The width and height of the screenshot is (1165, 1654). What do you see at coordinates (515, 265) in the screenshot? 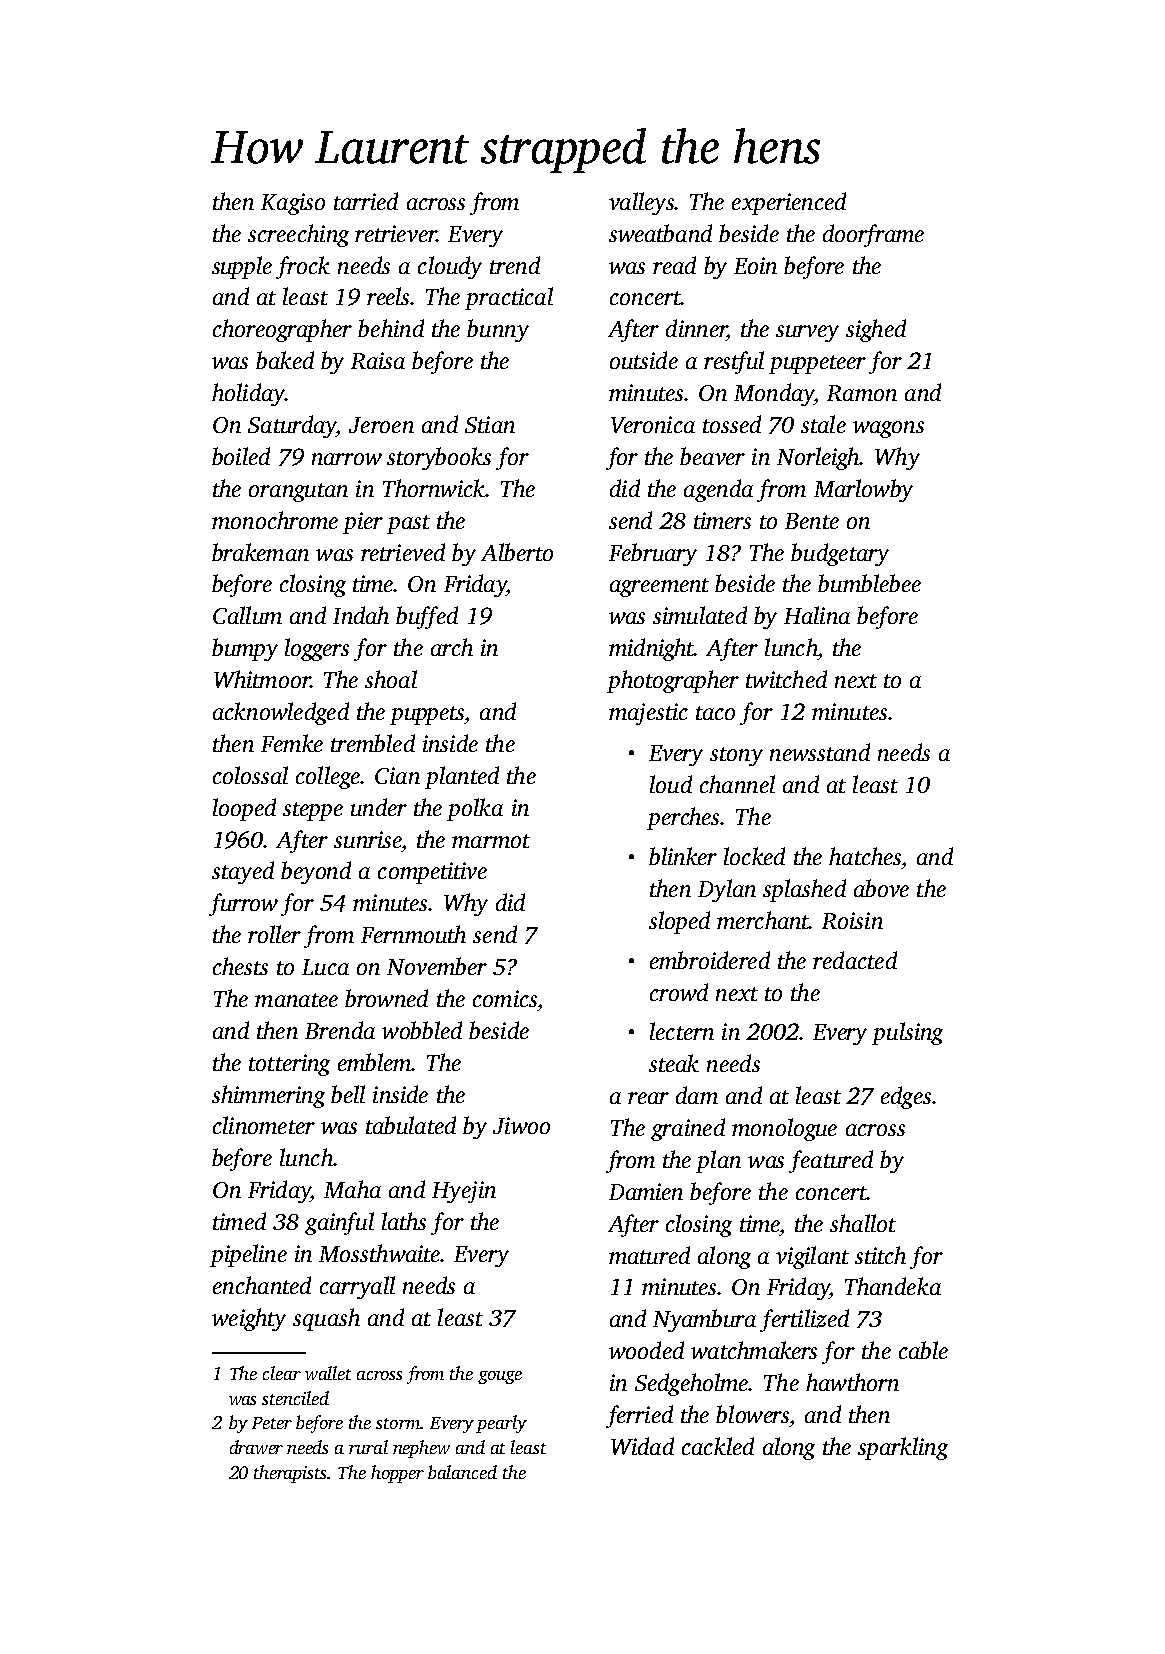
I see `trend` at bounding box center [515, 265].
